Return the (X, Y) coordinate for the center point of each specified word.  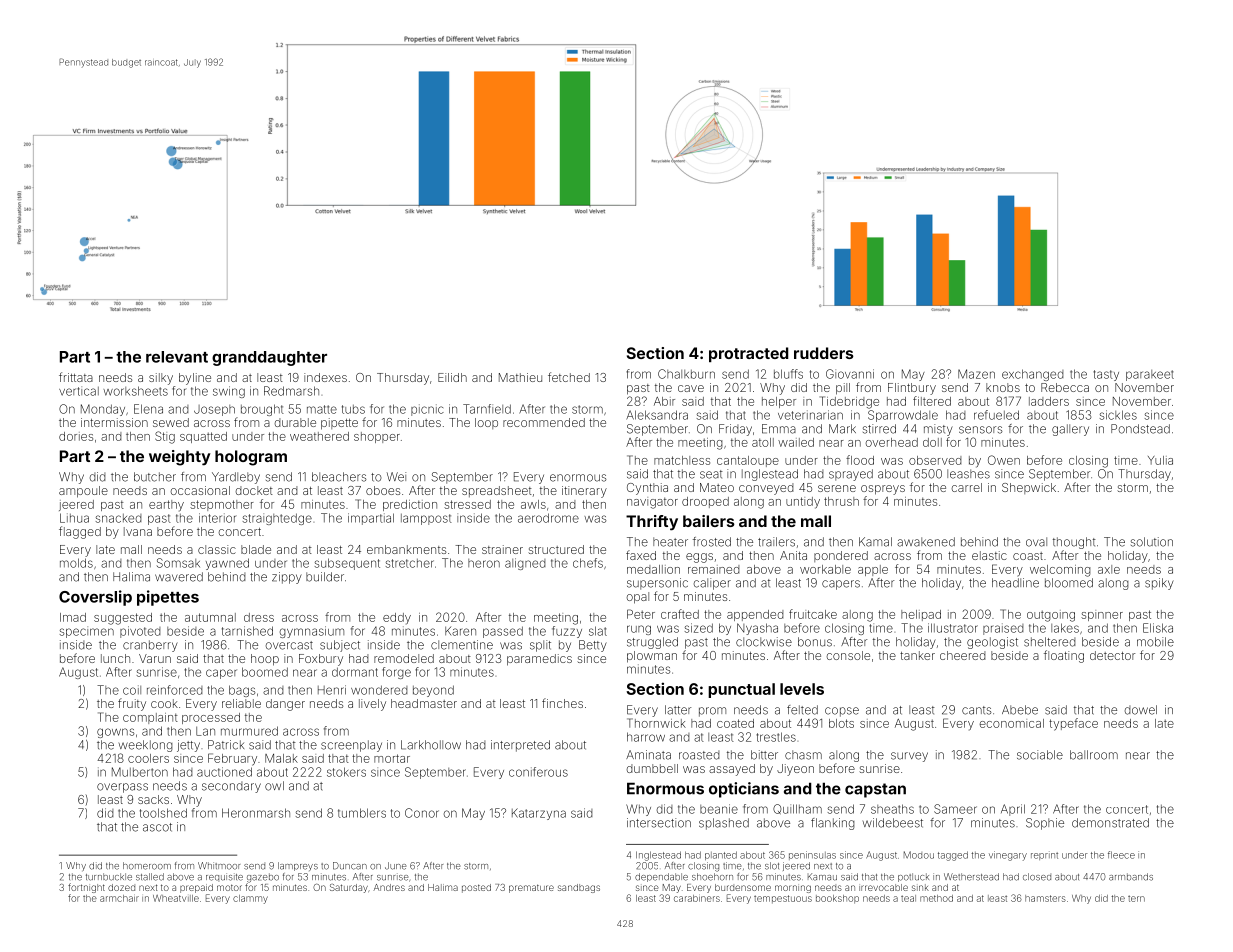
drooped (705, 502)
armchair (119, 898)
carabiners (697, 898)
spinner (1102, 615)
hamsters (1045, 898)
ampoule (83, 492)
